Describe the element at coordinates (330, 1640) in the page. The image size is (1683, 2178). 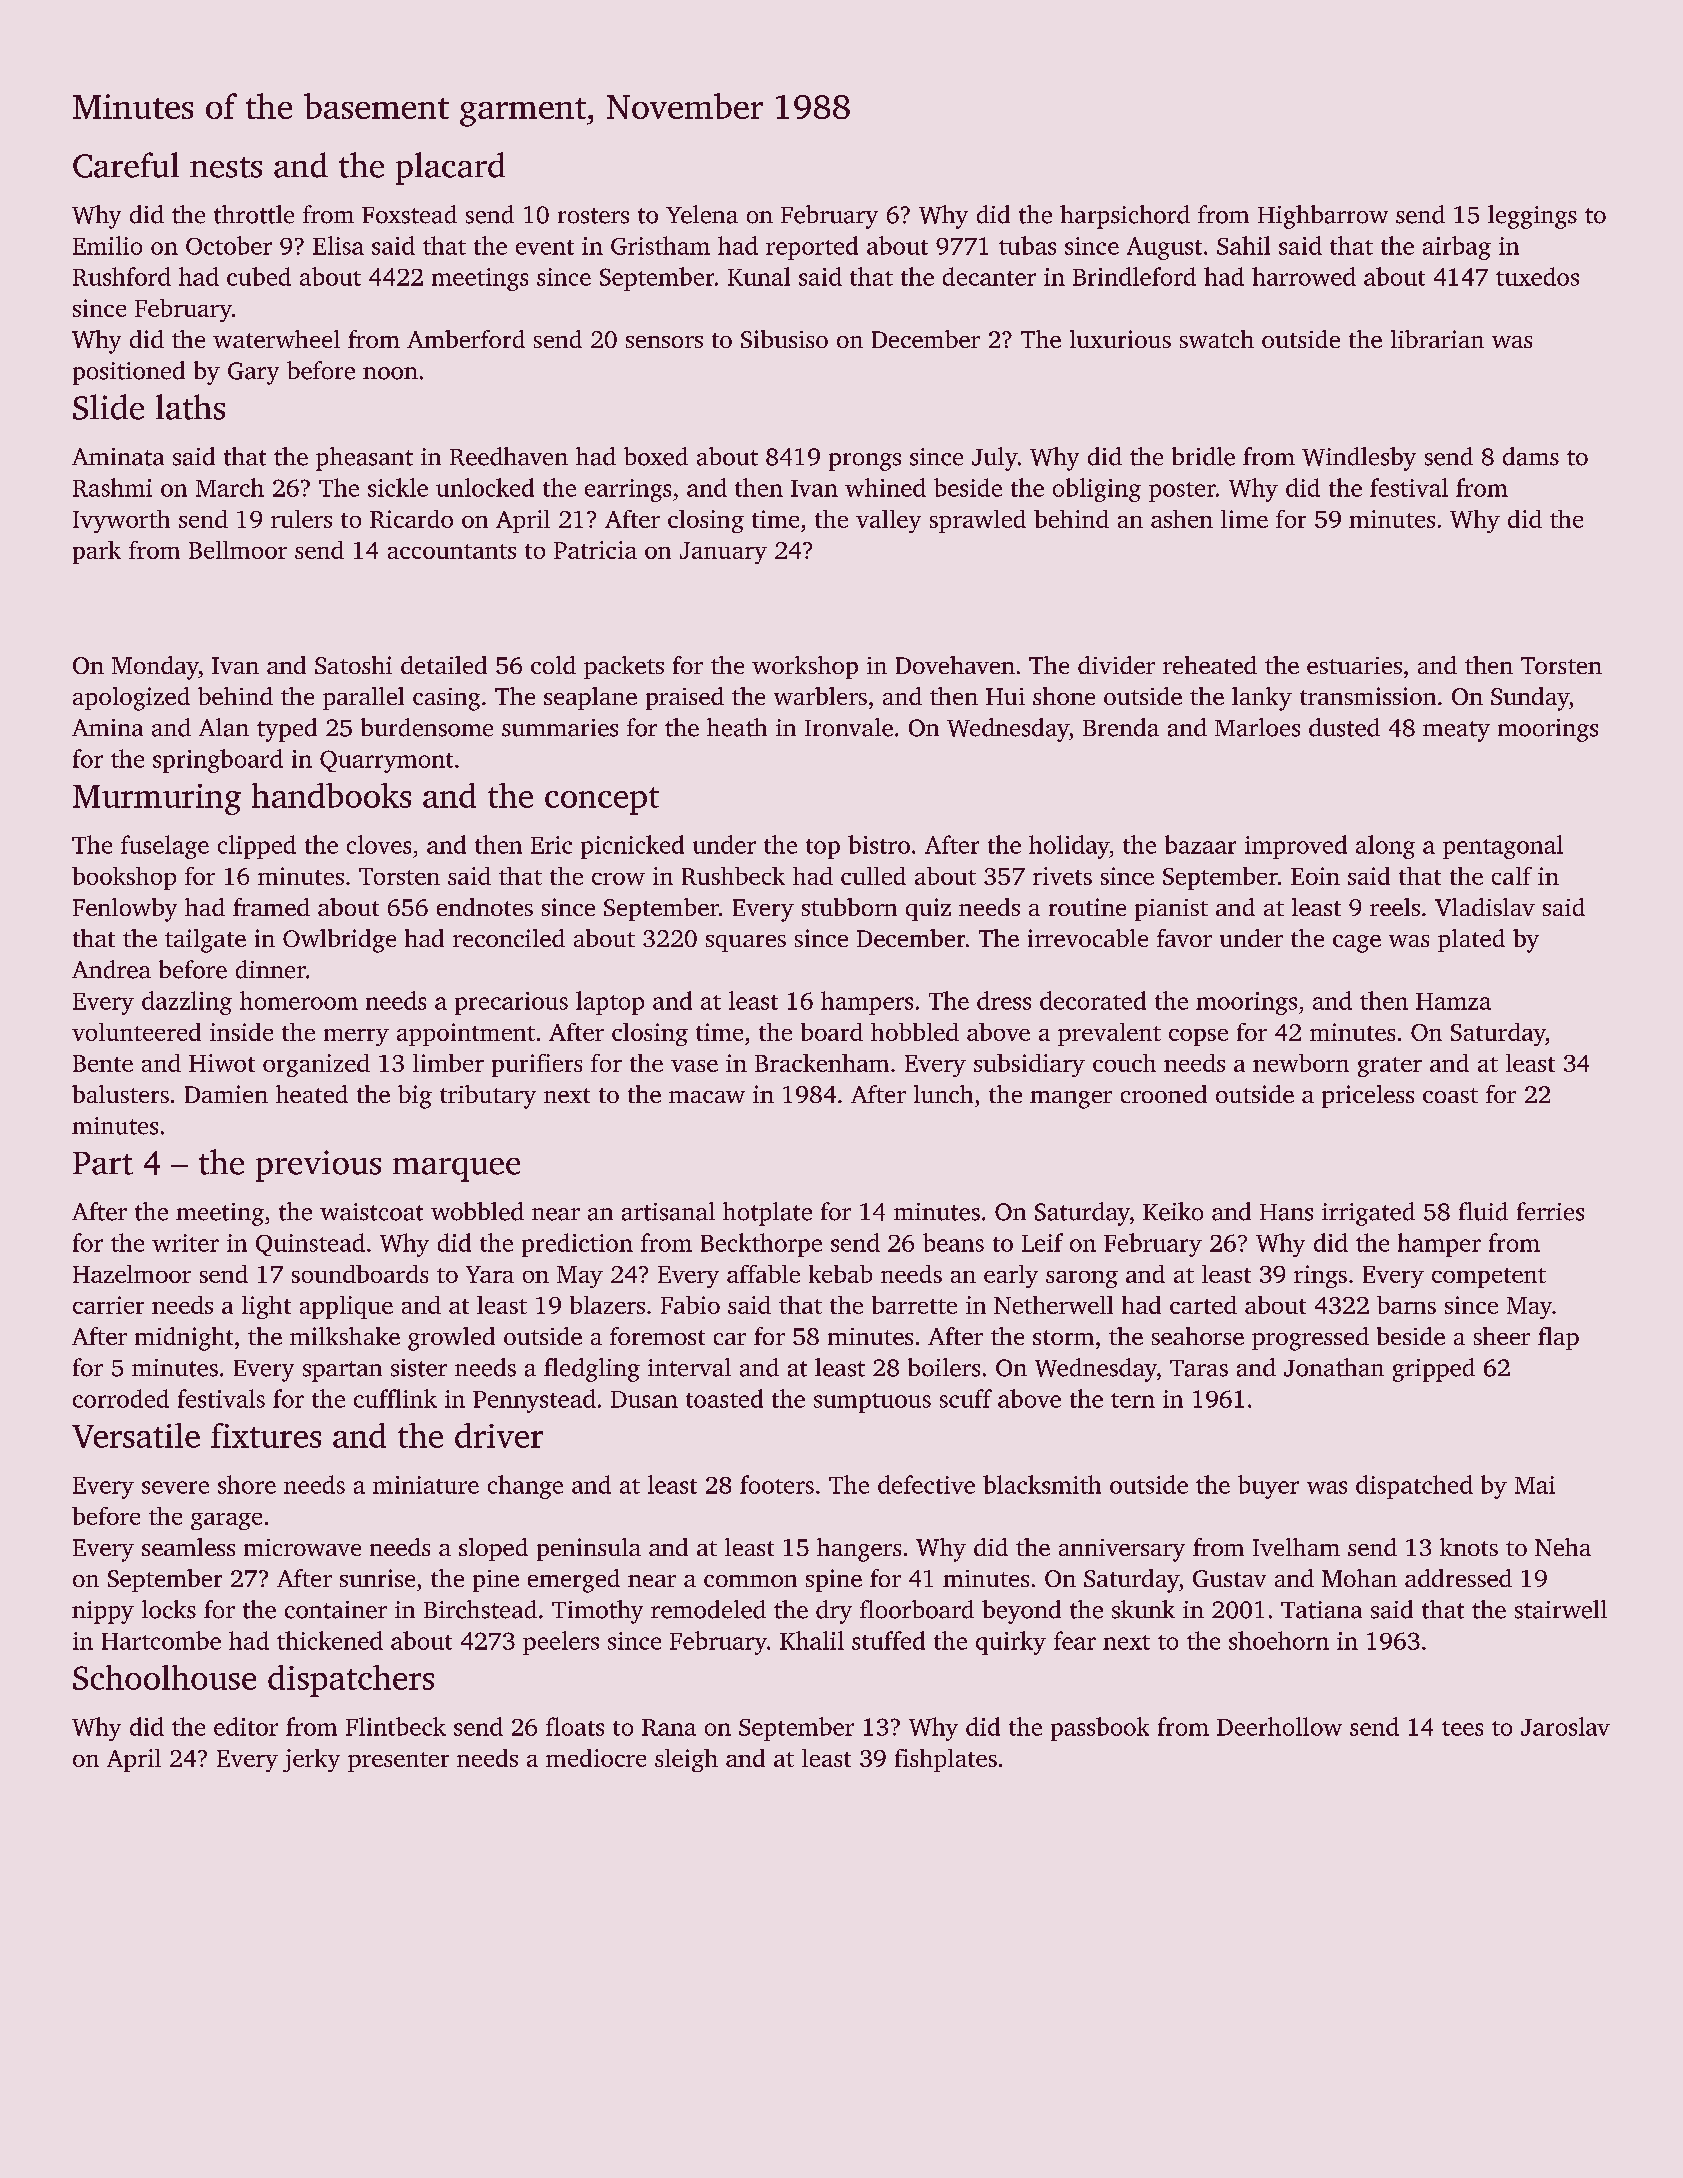
I see `thickened` at that location.
